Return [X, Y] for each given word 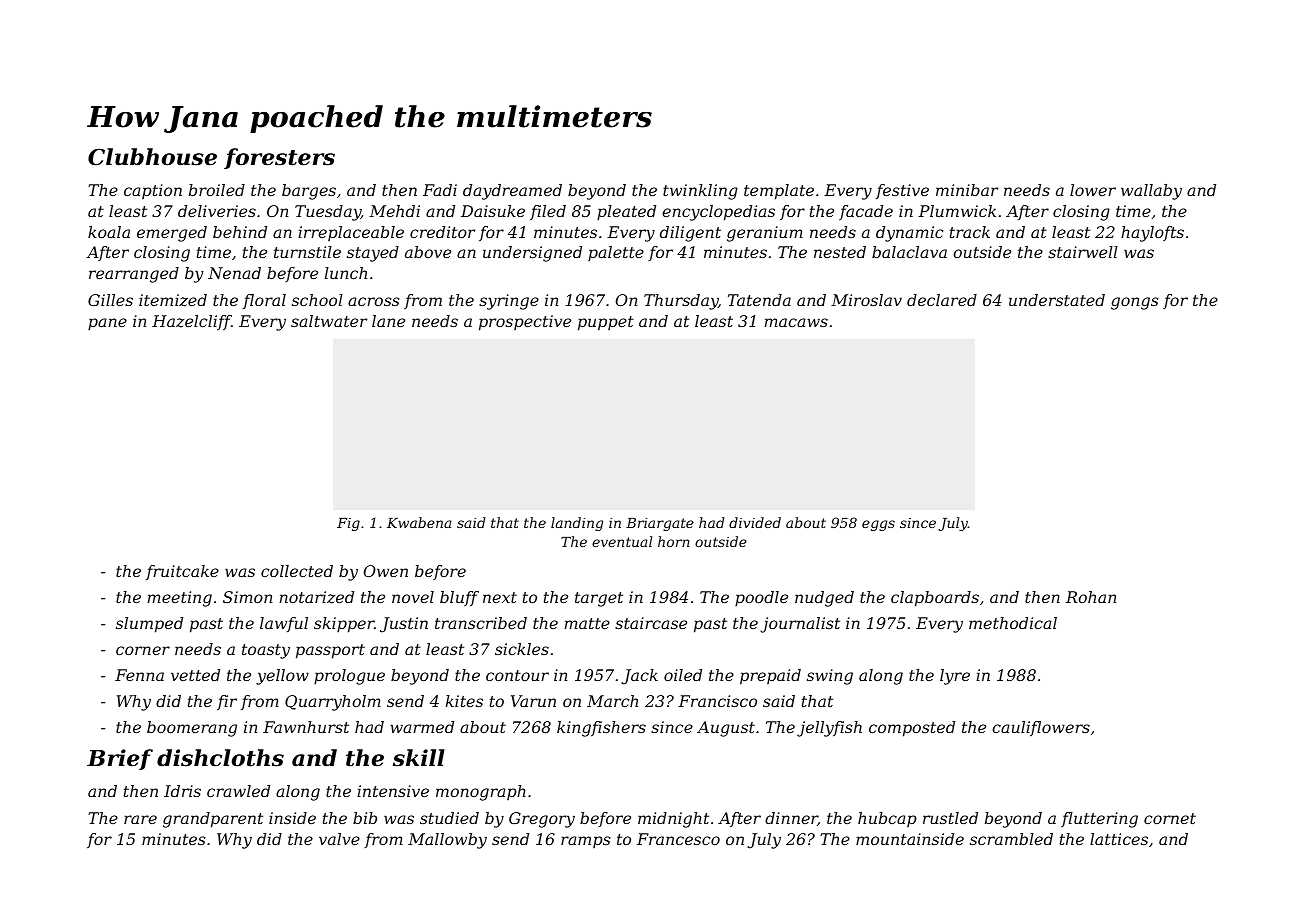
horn [674, 541]
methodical [1013, 623]
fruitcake [182, 572]
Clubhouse [152, 157]
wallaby [1151, 192]
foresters [279, 158]
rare [140, 819]
